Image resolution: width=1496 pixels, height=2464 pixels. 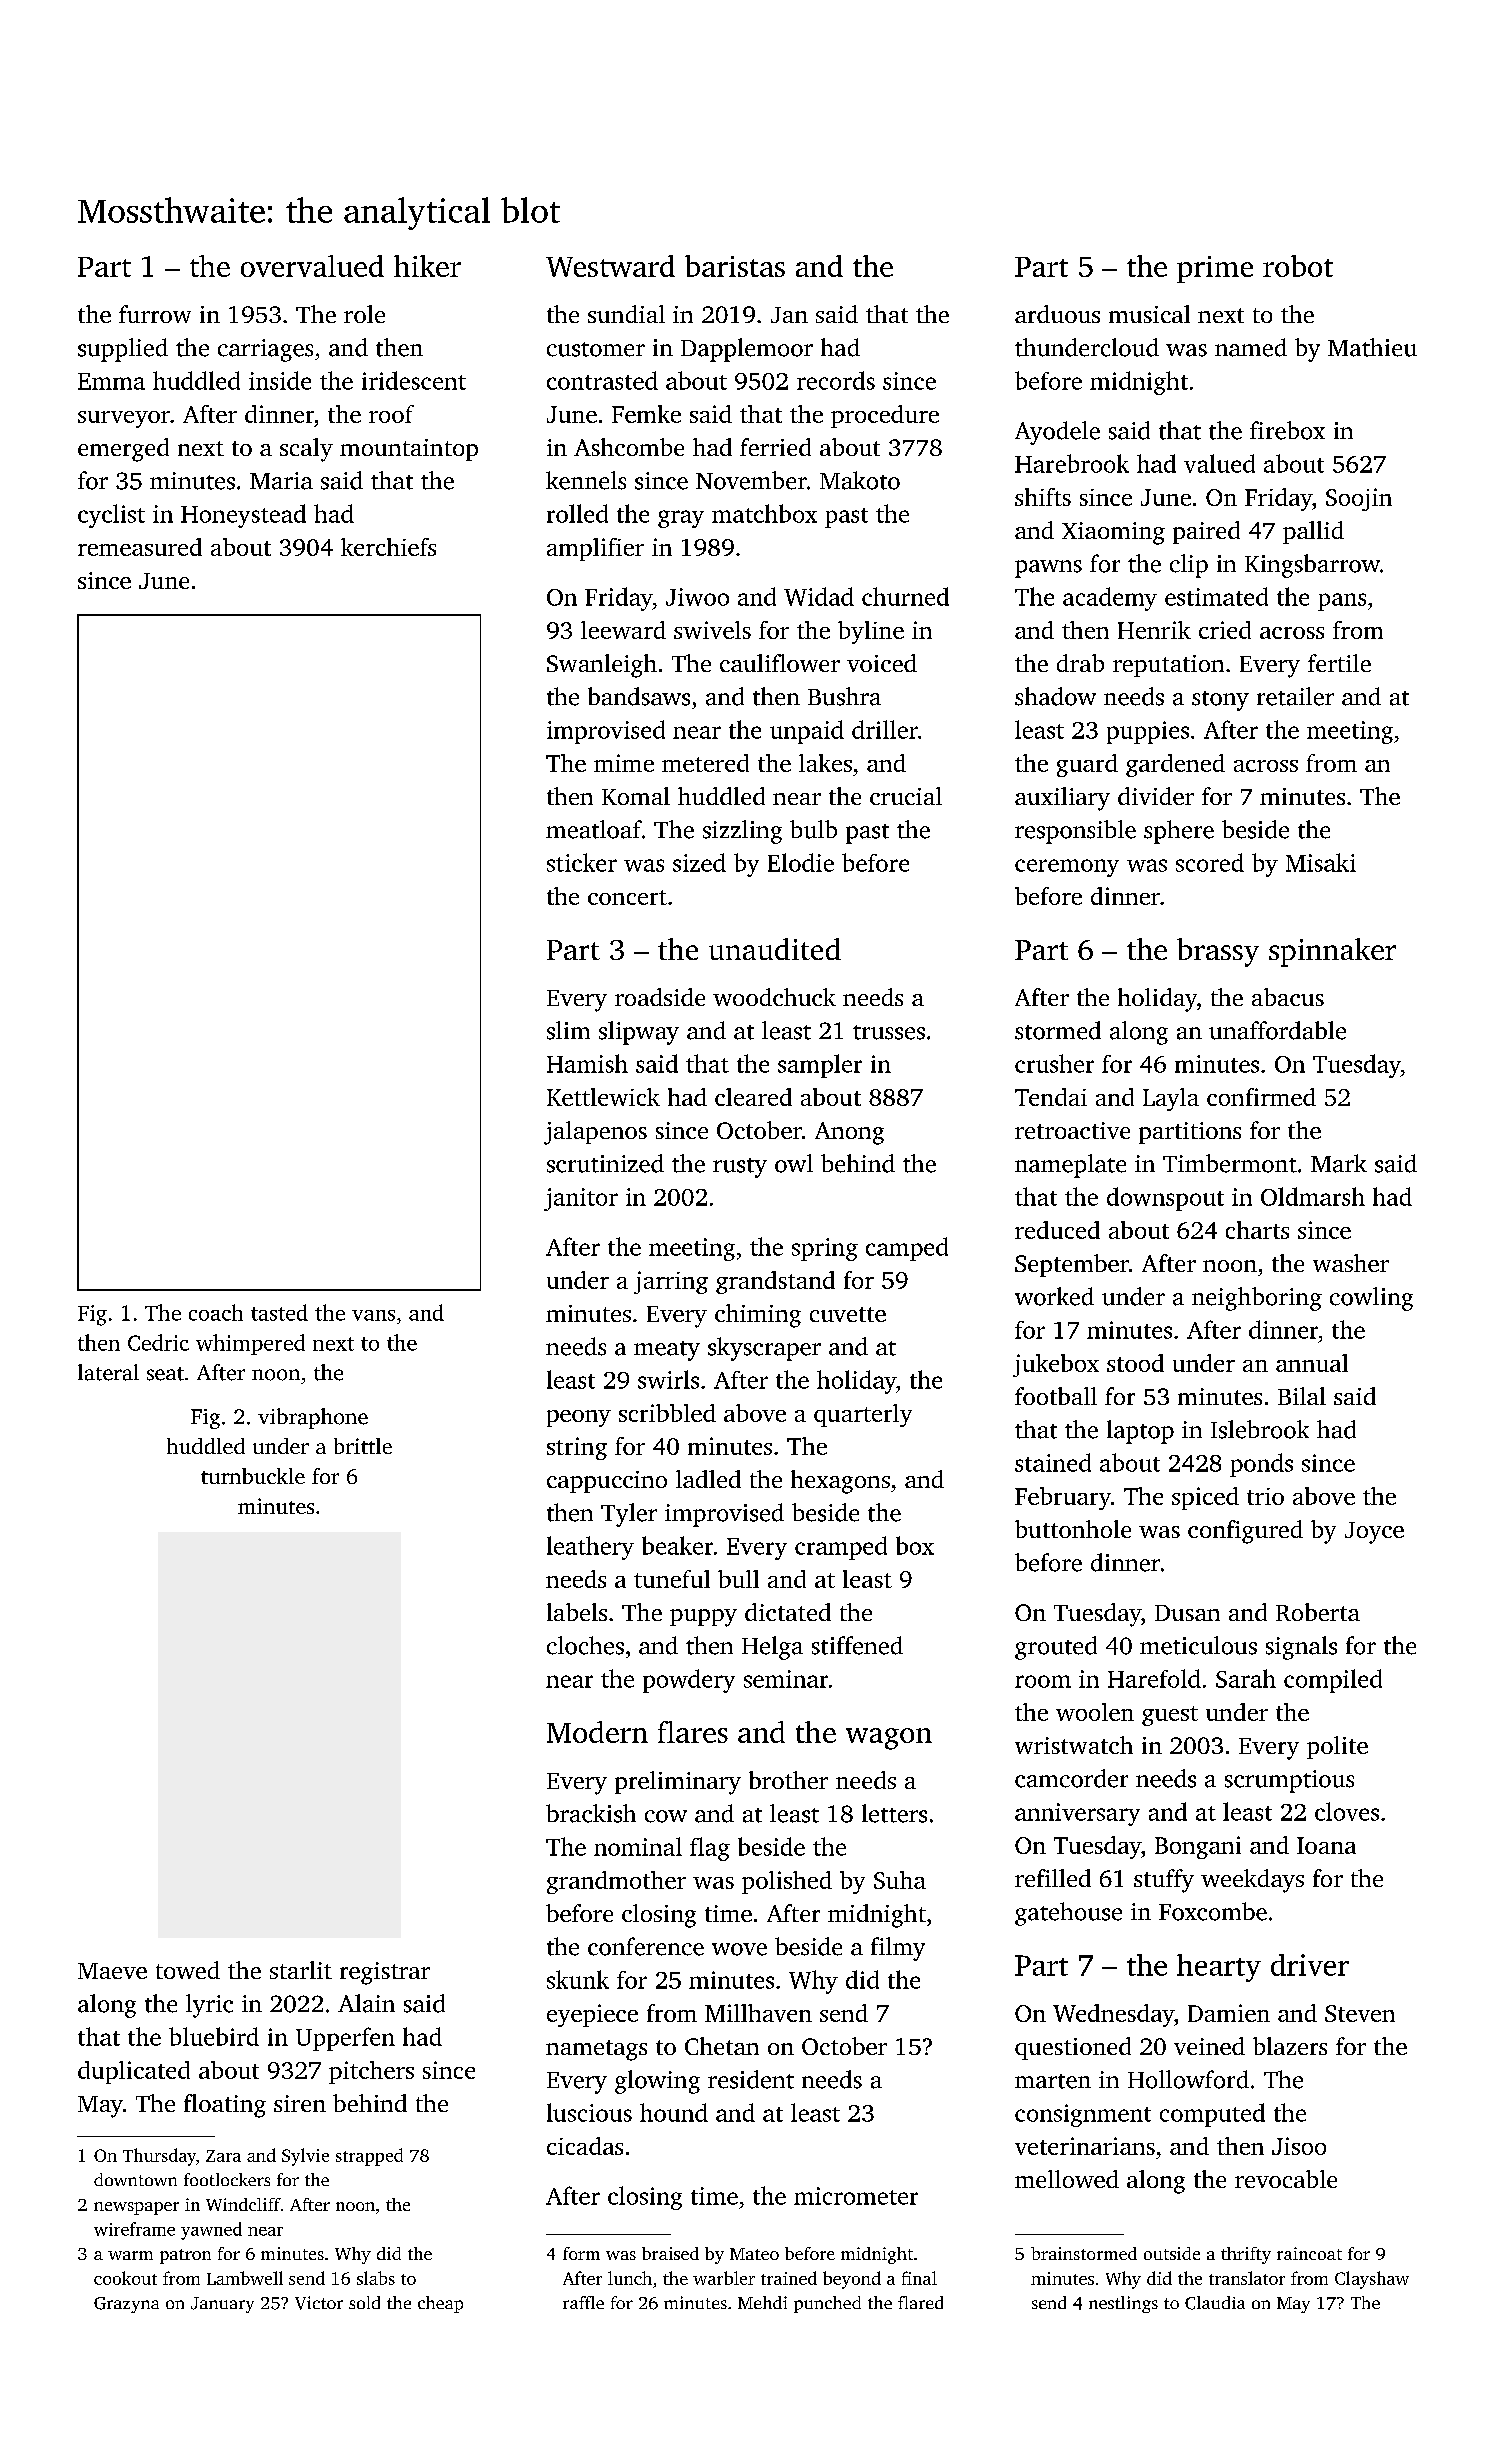 I want to click on named, so click(x=1251, y=347).
